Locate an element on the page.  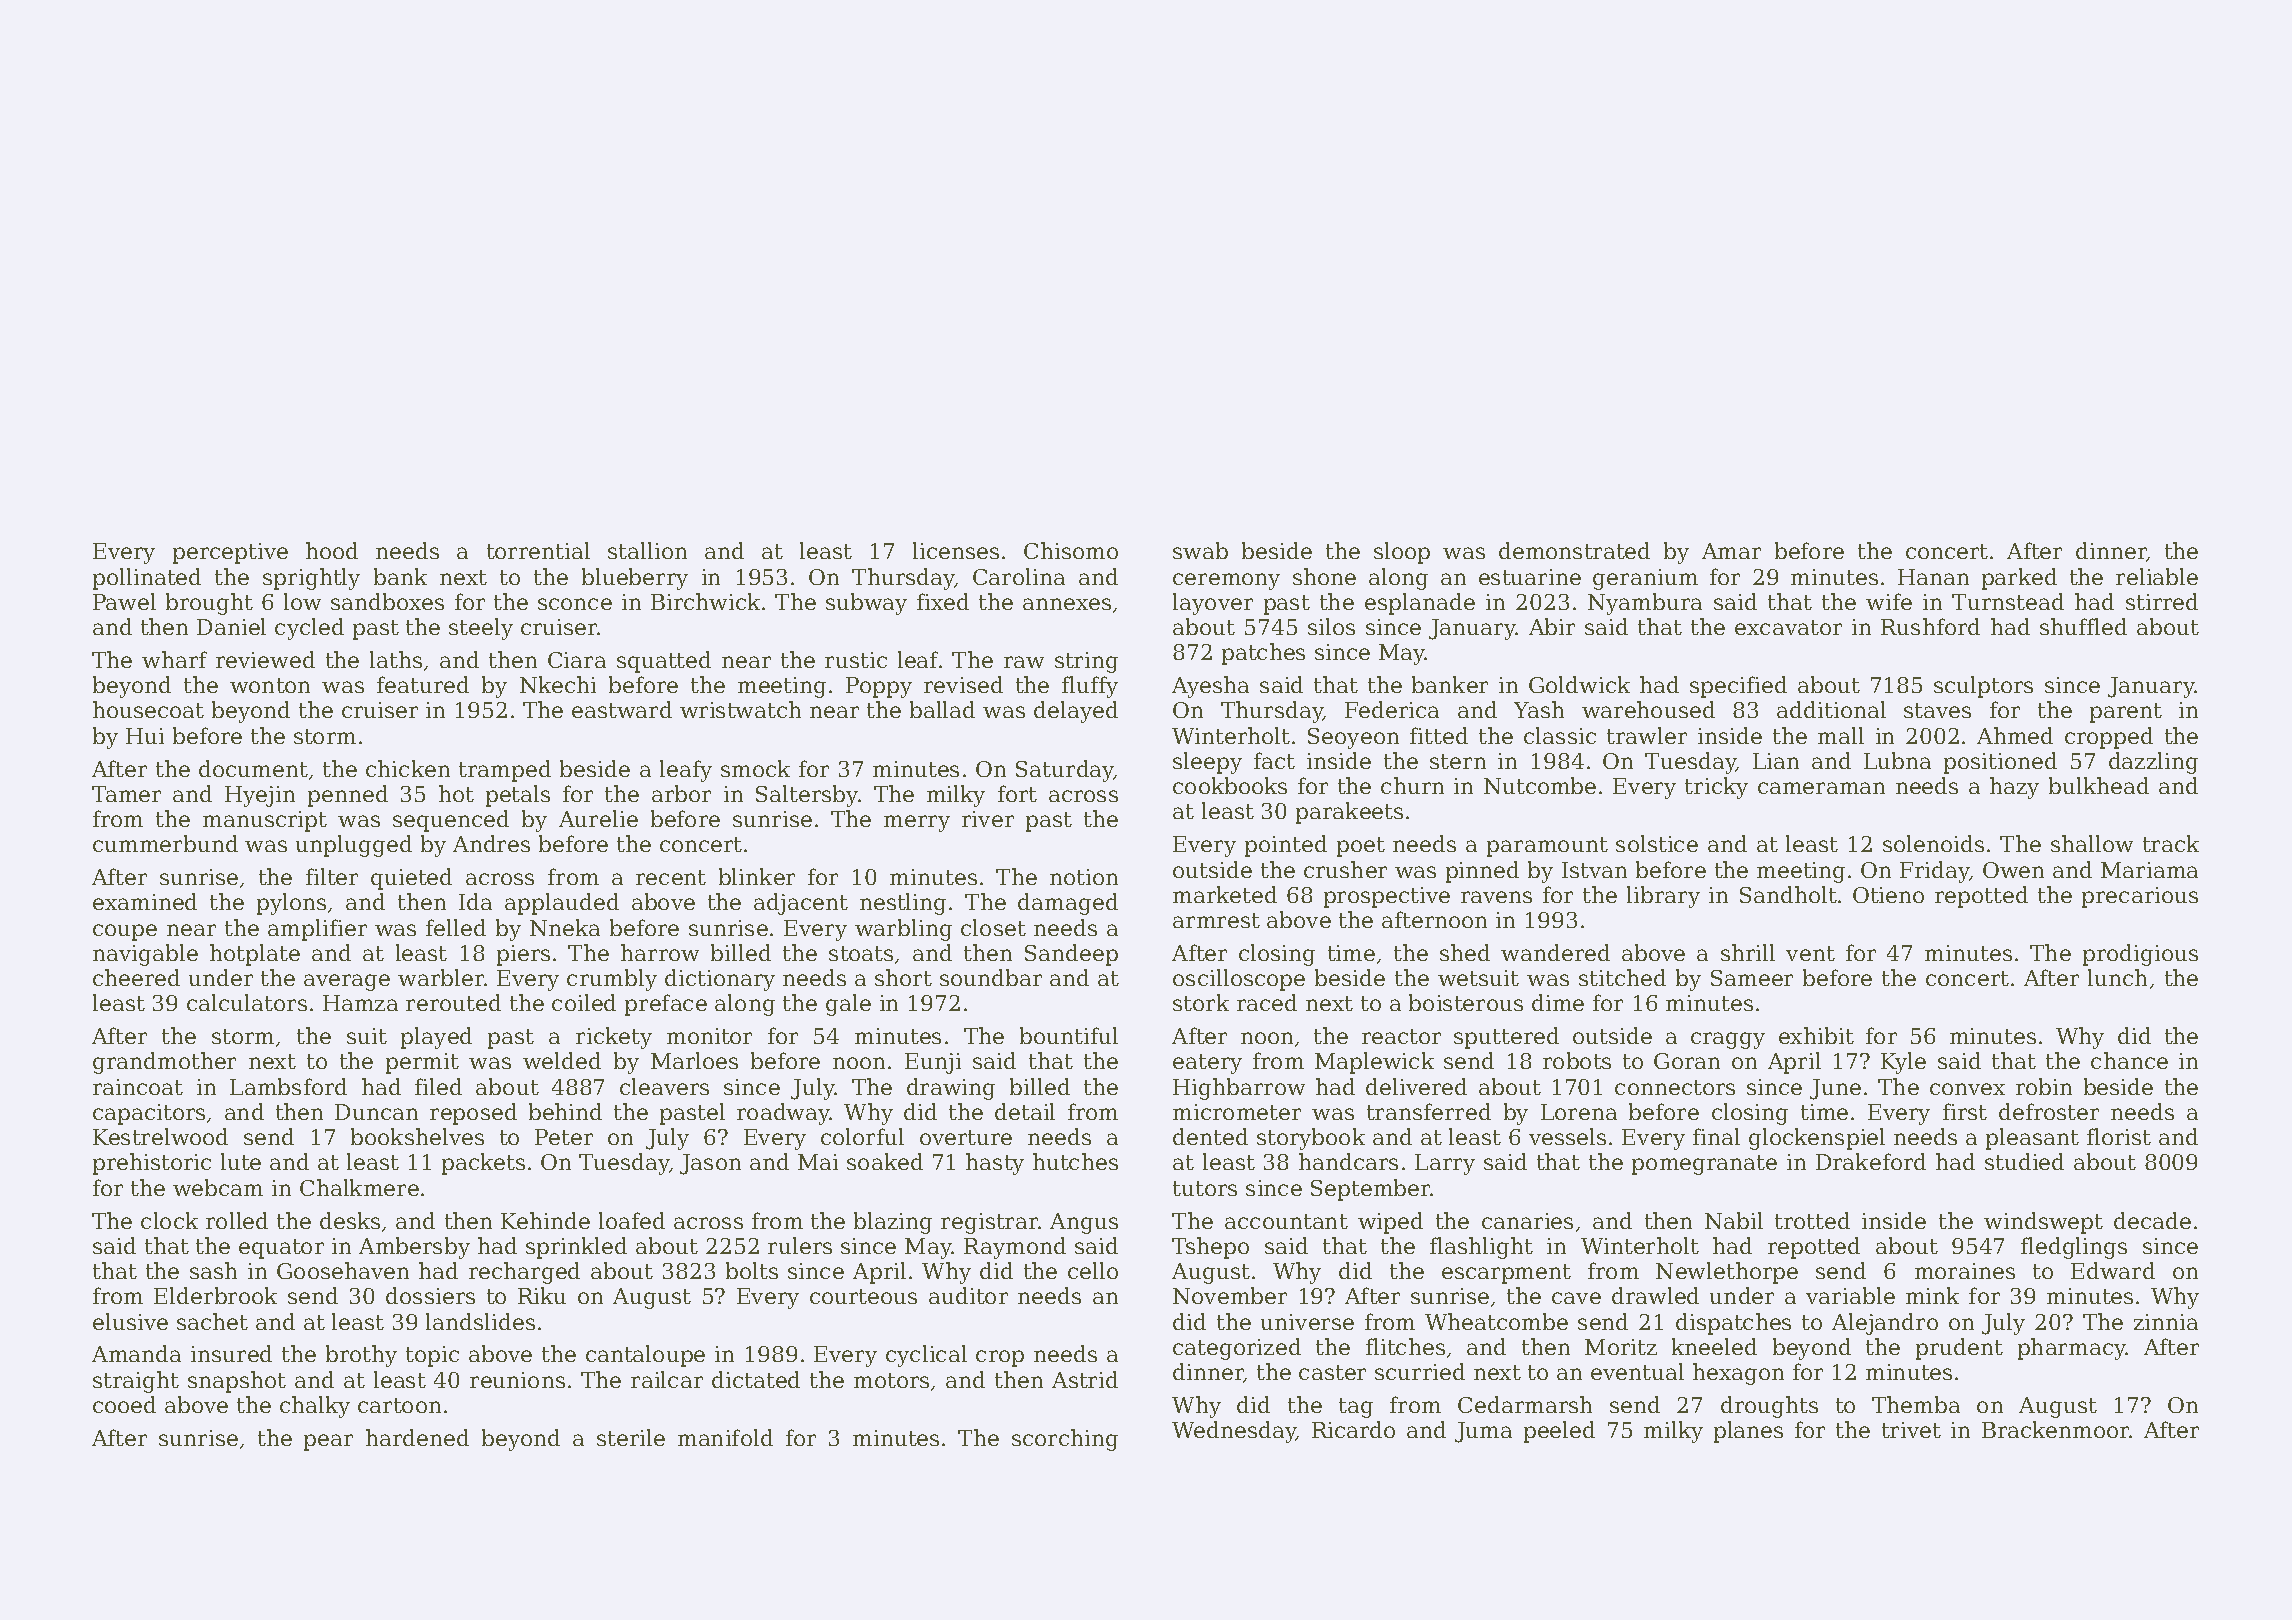
bulkhead is located at coordinates (2099, 785).
